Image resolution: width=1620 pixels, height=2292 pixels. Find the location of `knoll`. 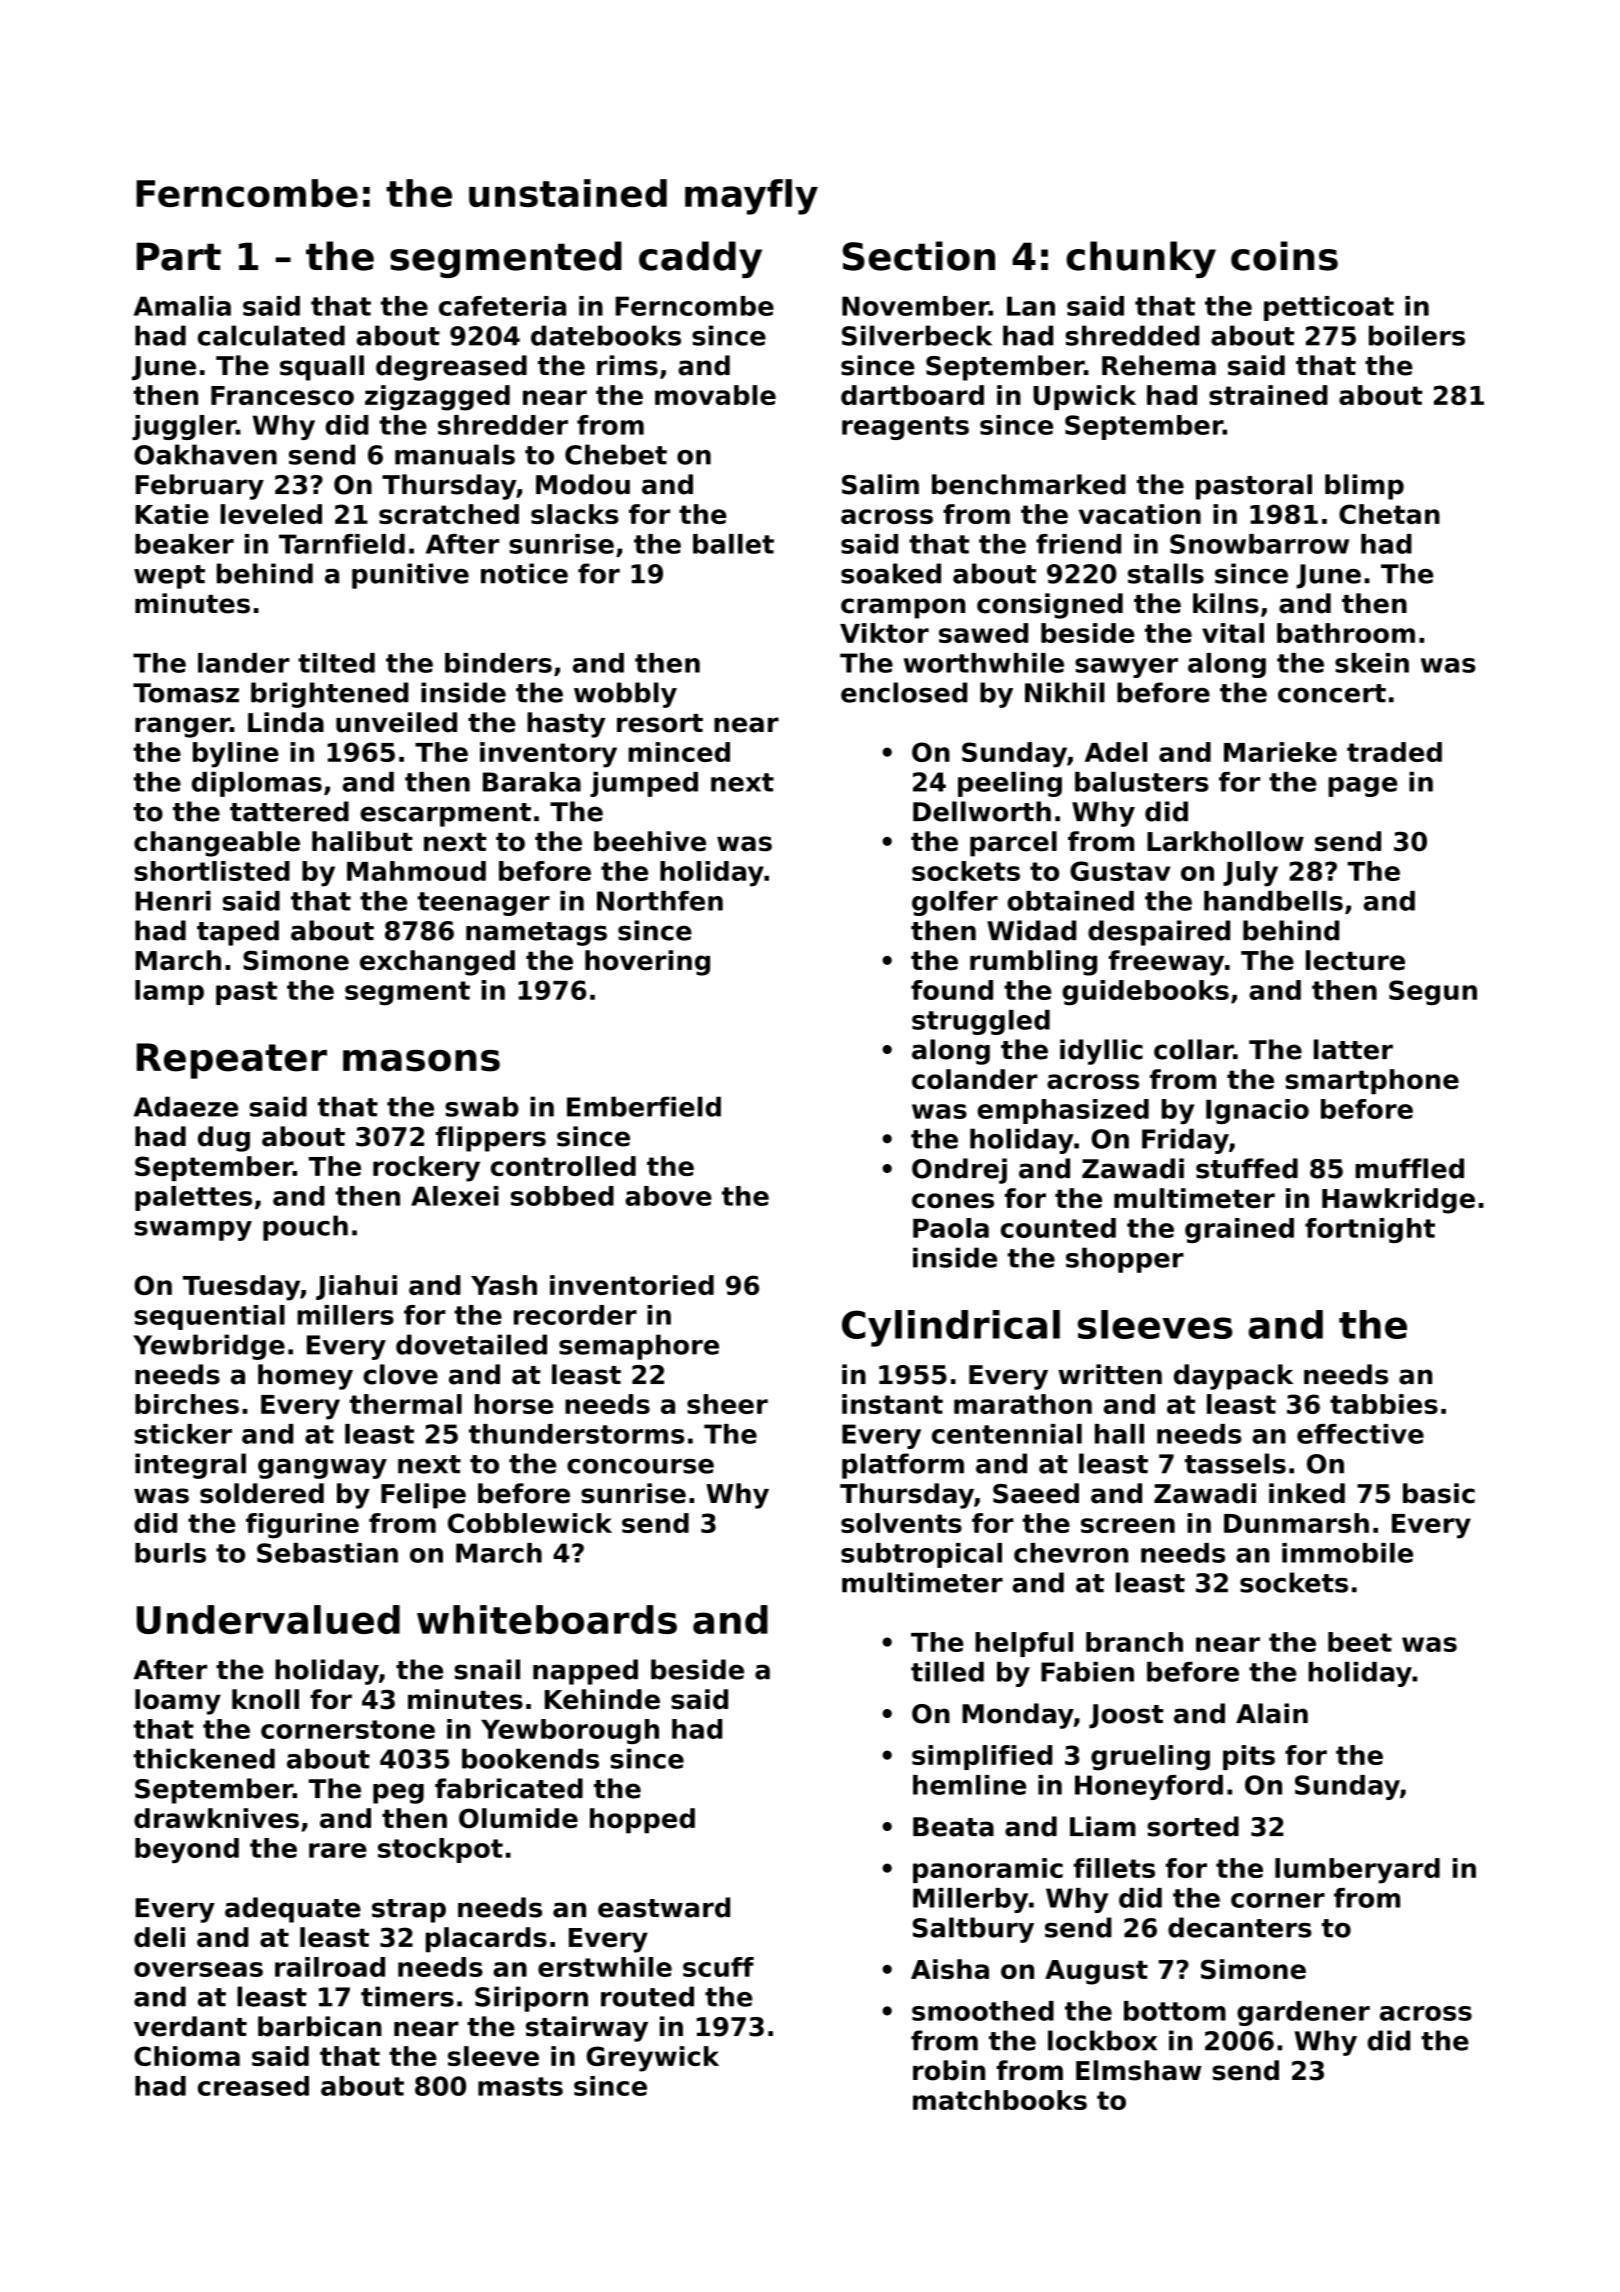

knoll is located at coordinates (265, 1699).
